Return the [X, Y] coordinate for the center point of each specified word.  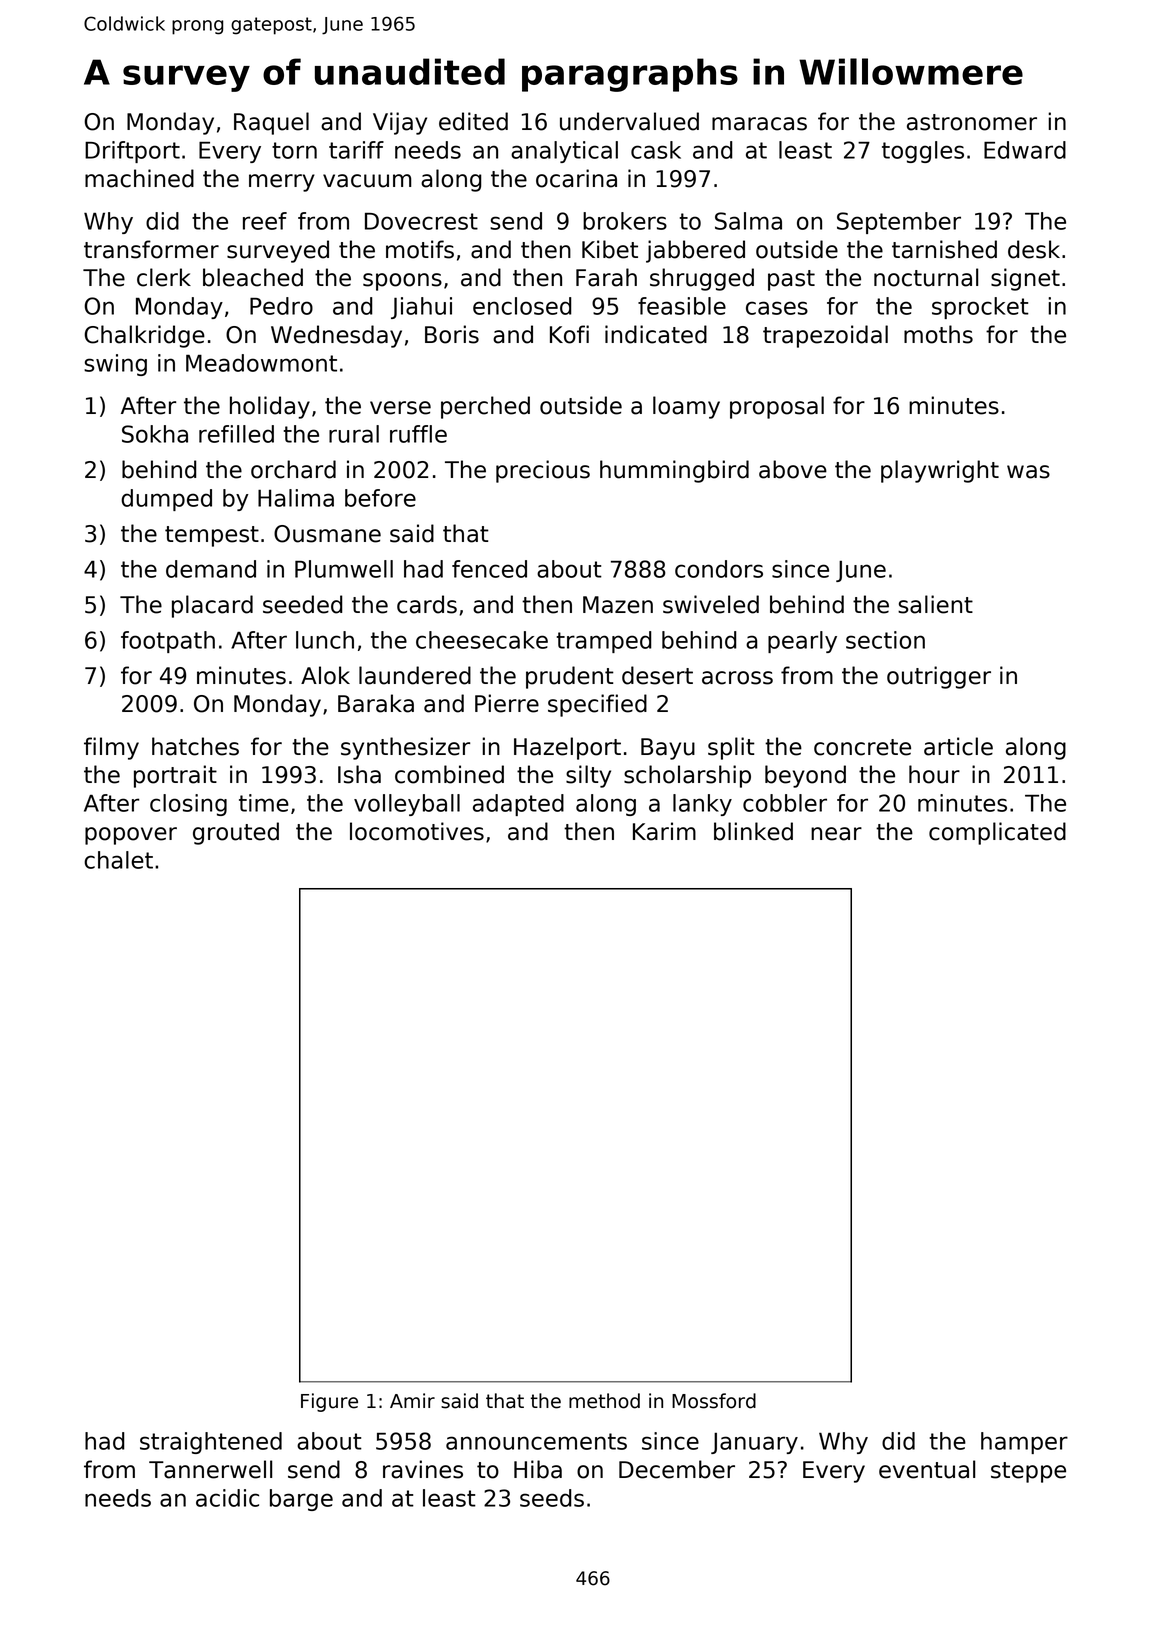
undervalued [629, 121]
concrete [862, 747]
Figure [329, 1402]
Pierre [507, 703]
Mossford [714, 1401]
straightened [211, 1443]
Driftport [132, 152]
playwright [940, 471]
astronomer [972, 122]
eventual [927, 1469]
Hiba [538, 1469]
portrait [175, 776]
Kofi [569, 334]
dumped [166, 500]
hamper [1024, 1443]
